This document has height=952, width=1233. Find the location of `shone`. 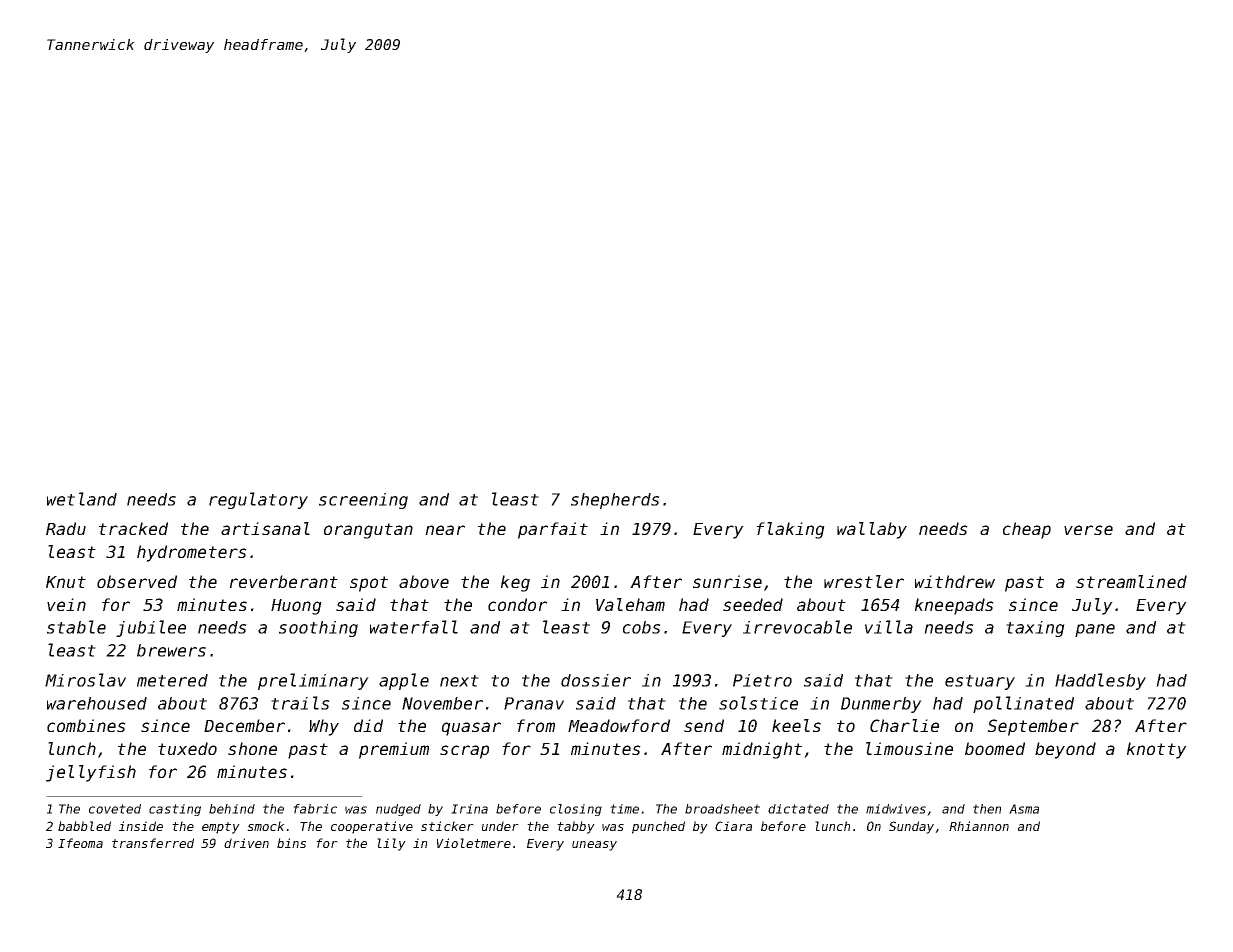

shone is located at coordinates (252, 748).
